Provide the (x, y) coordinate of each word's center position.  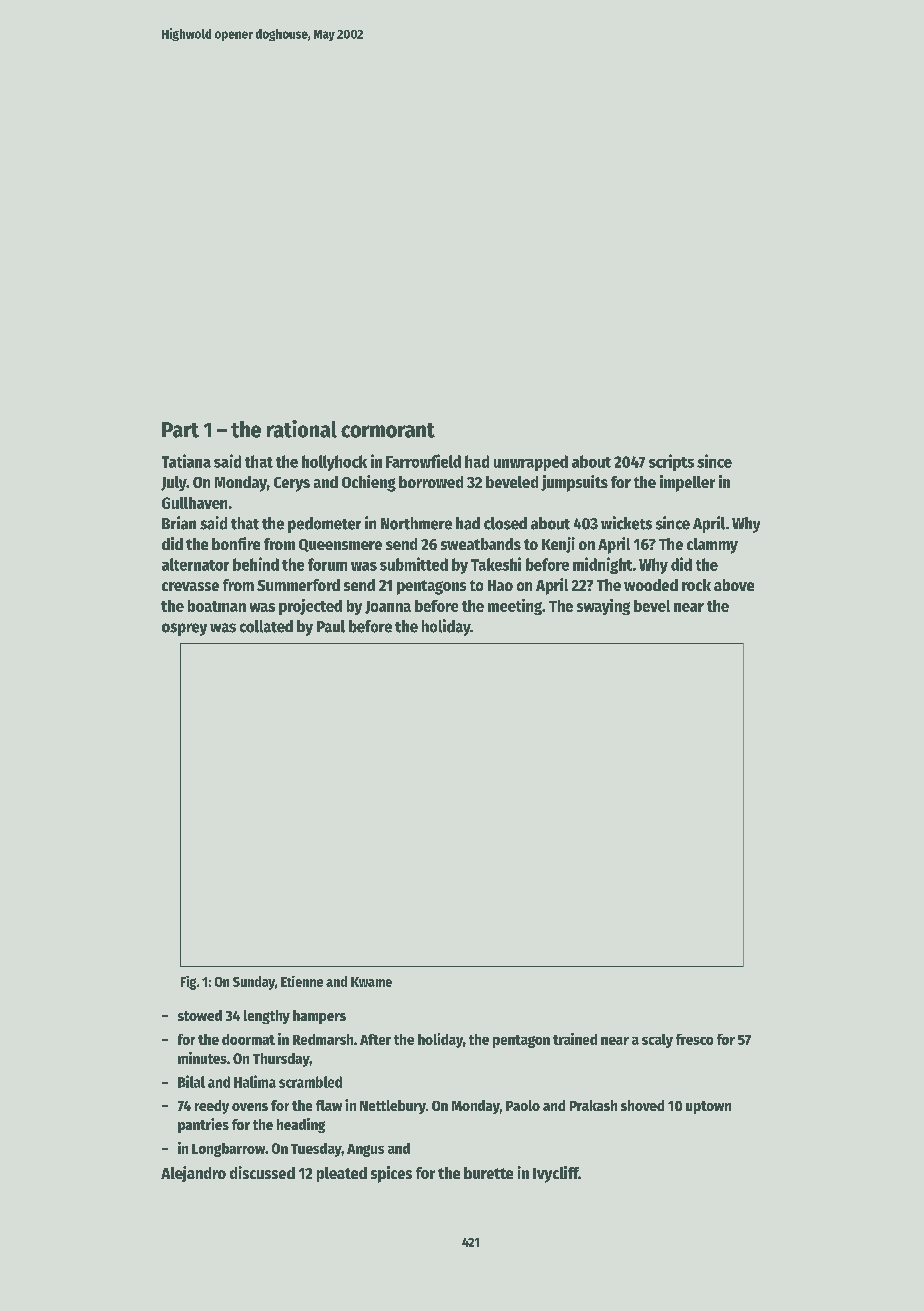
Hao (500, 585)
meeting (515, 607)
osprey (184, 629)
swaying (603, 607)
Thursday (281, 1060)
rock (696, 585)
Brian (179, 523)
